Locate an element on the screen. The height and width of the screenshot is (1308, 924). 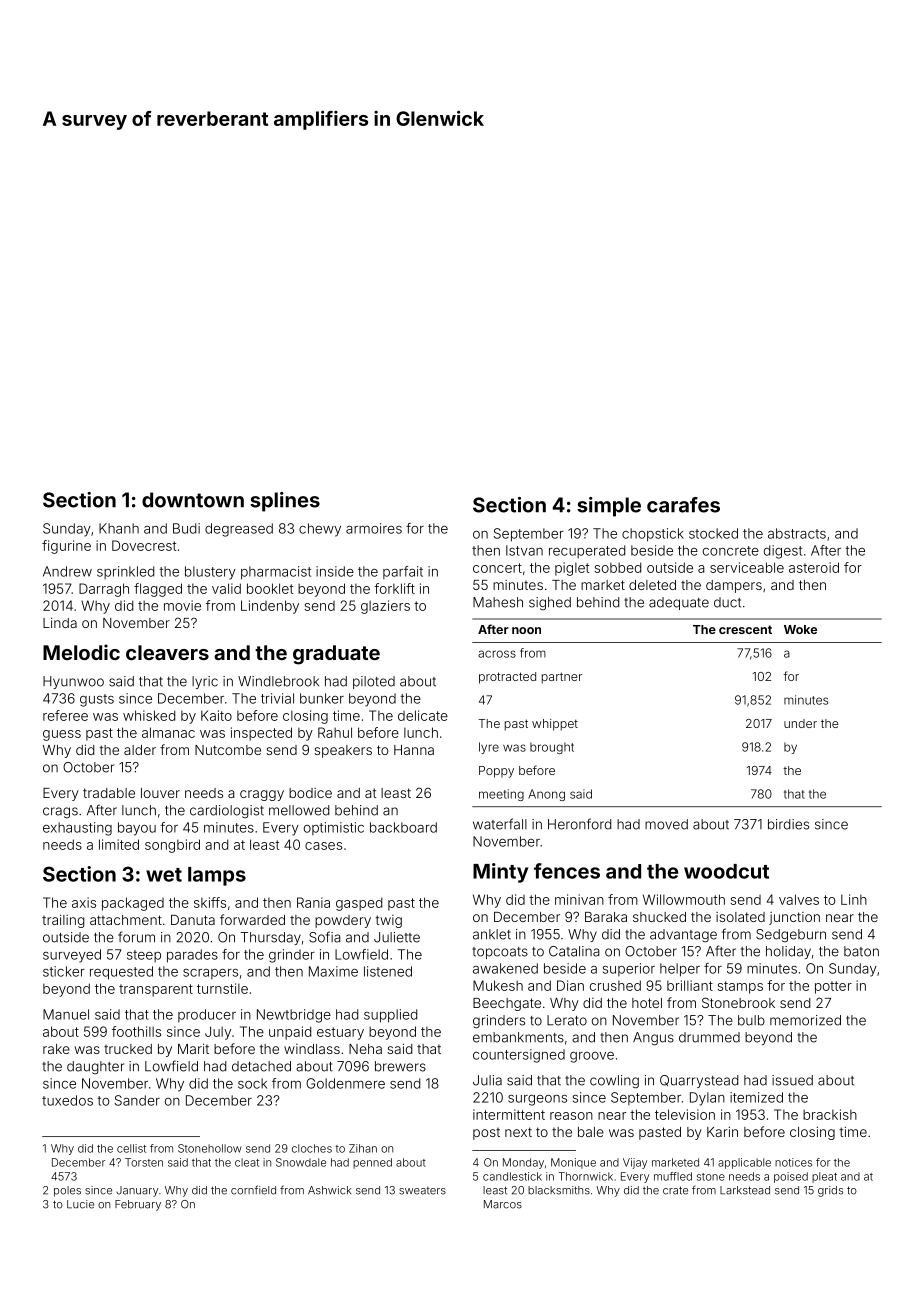
splines is located at coordinates (285, 502).
